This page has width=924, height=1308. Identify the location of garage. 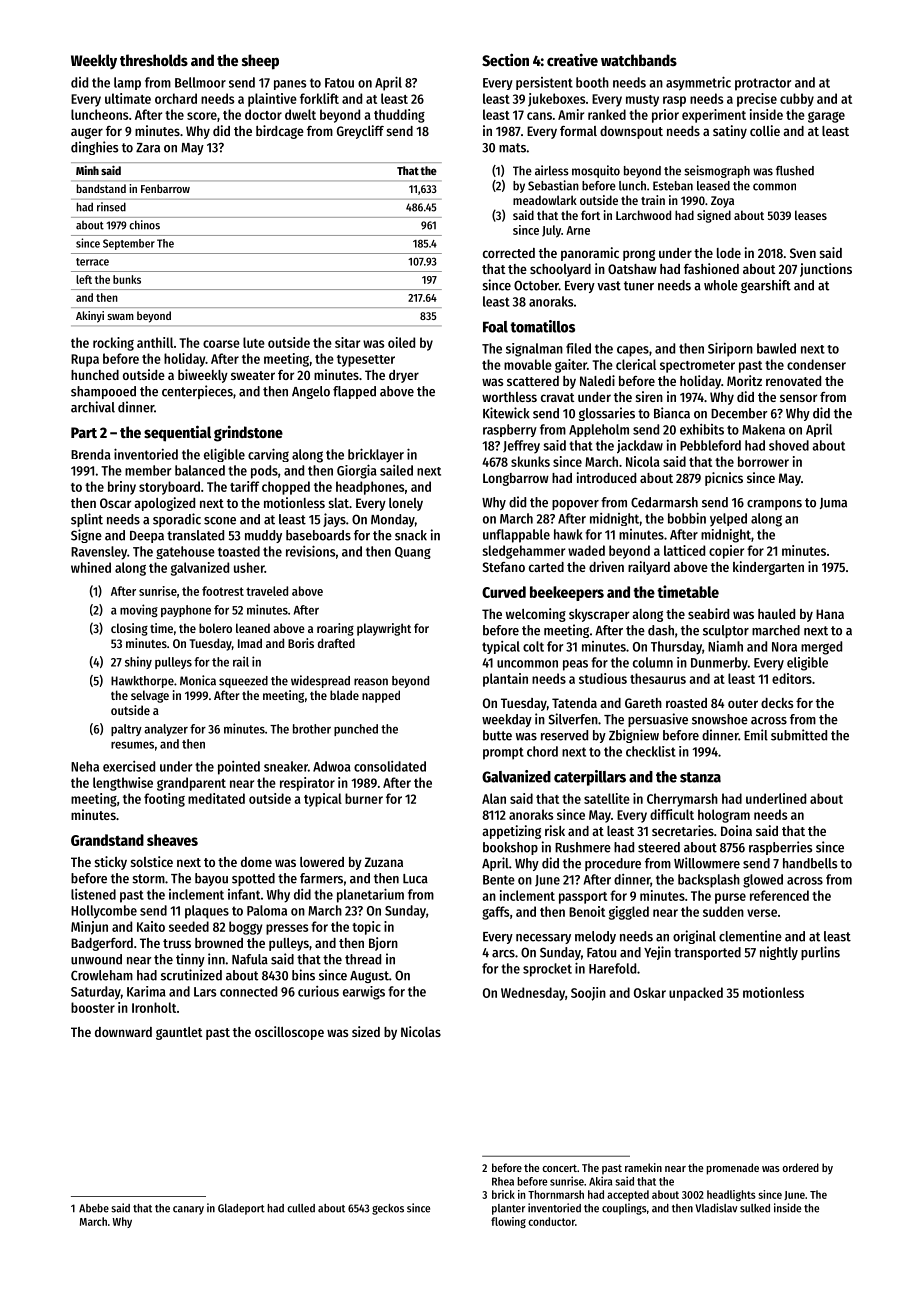
(826, 117).
